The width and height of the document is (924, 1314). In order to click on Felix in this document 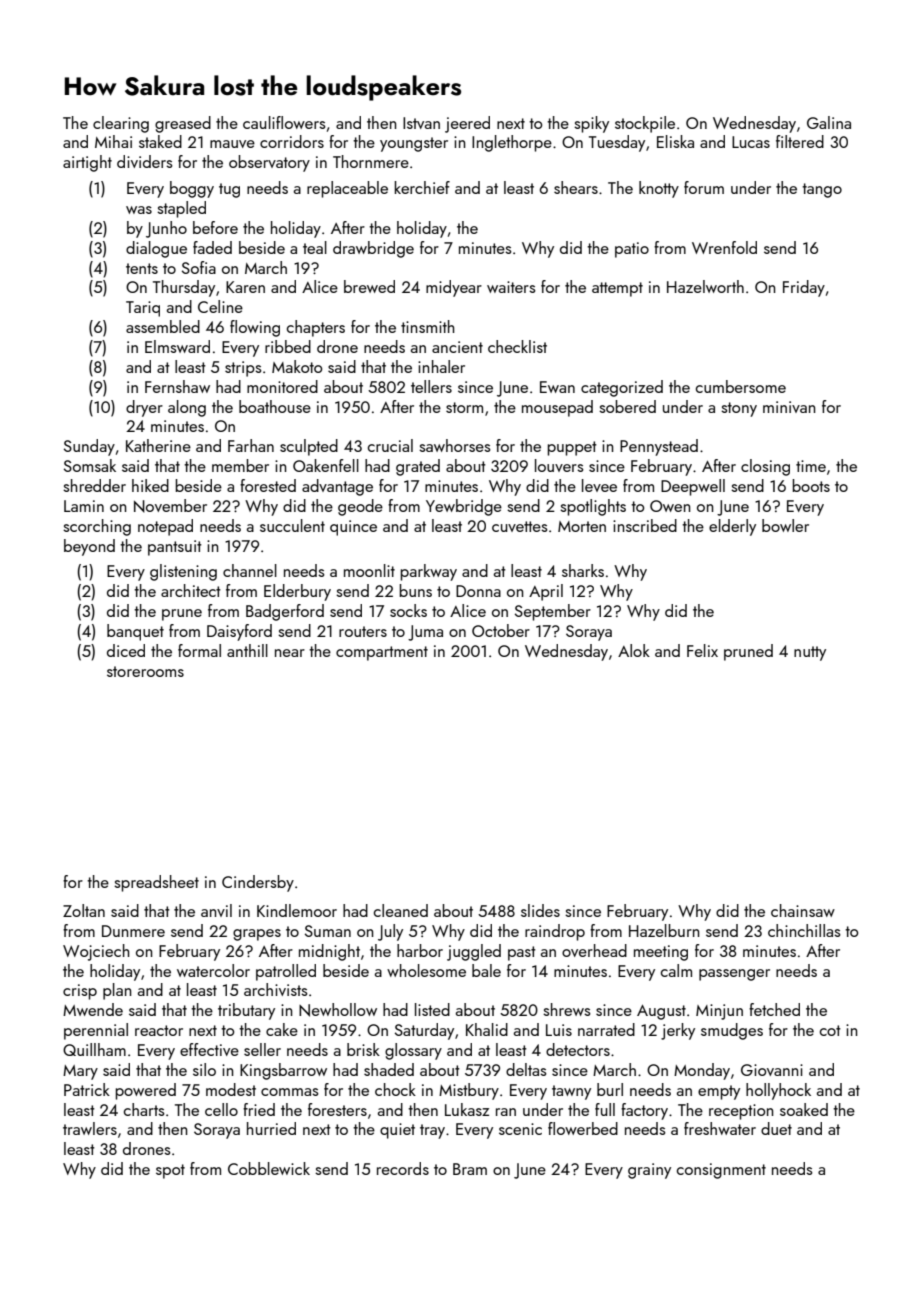, I will do `click(702, 650)`.
